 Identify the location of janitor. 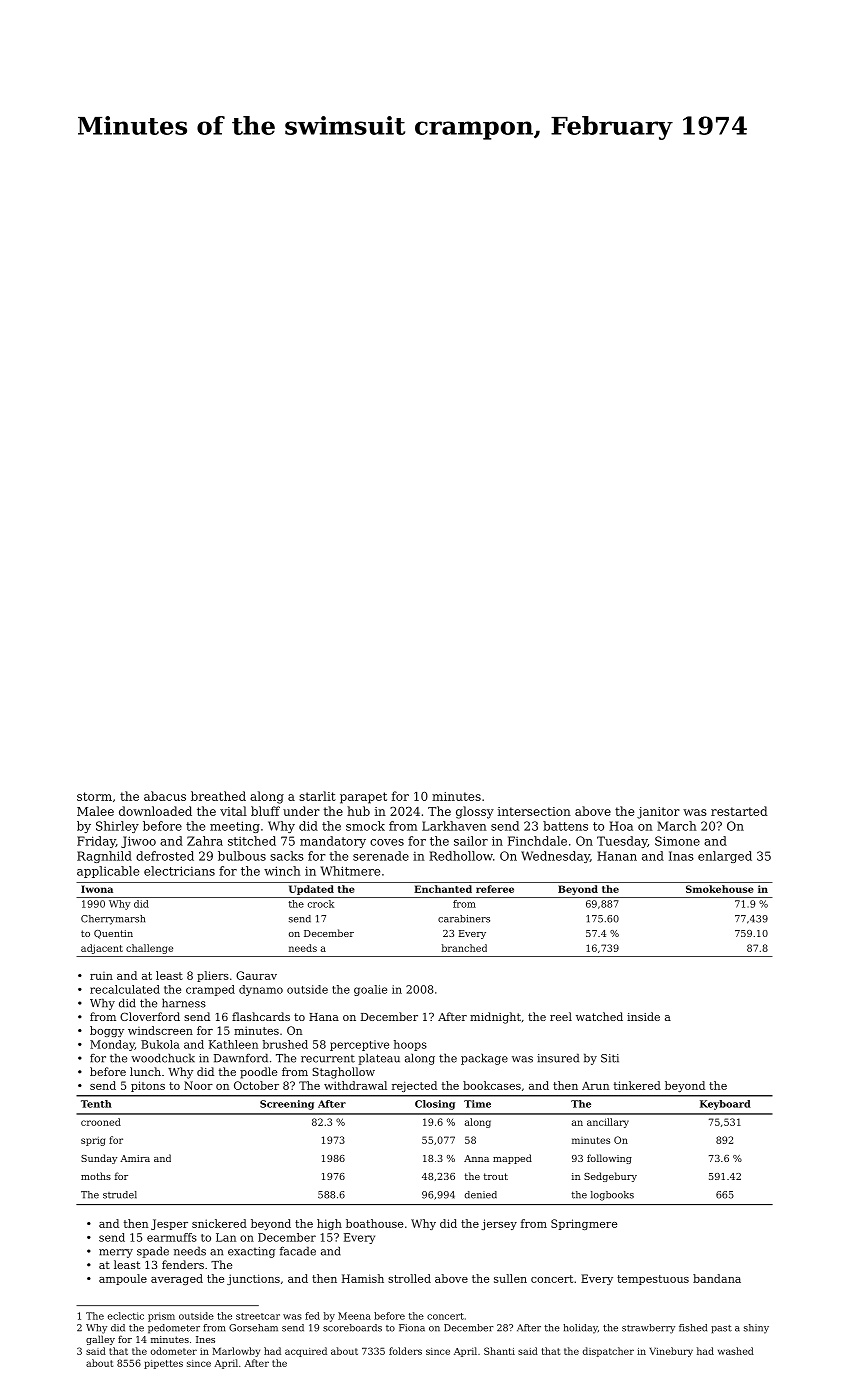
(658, 813).
